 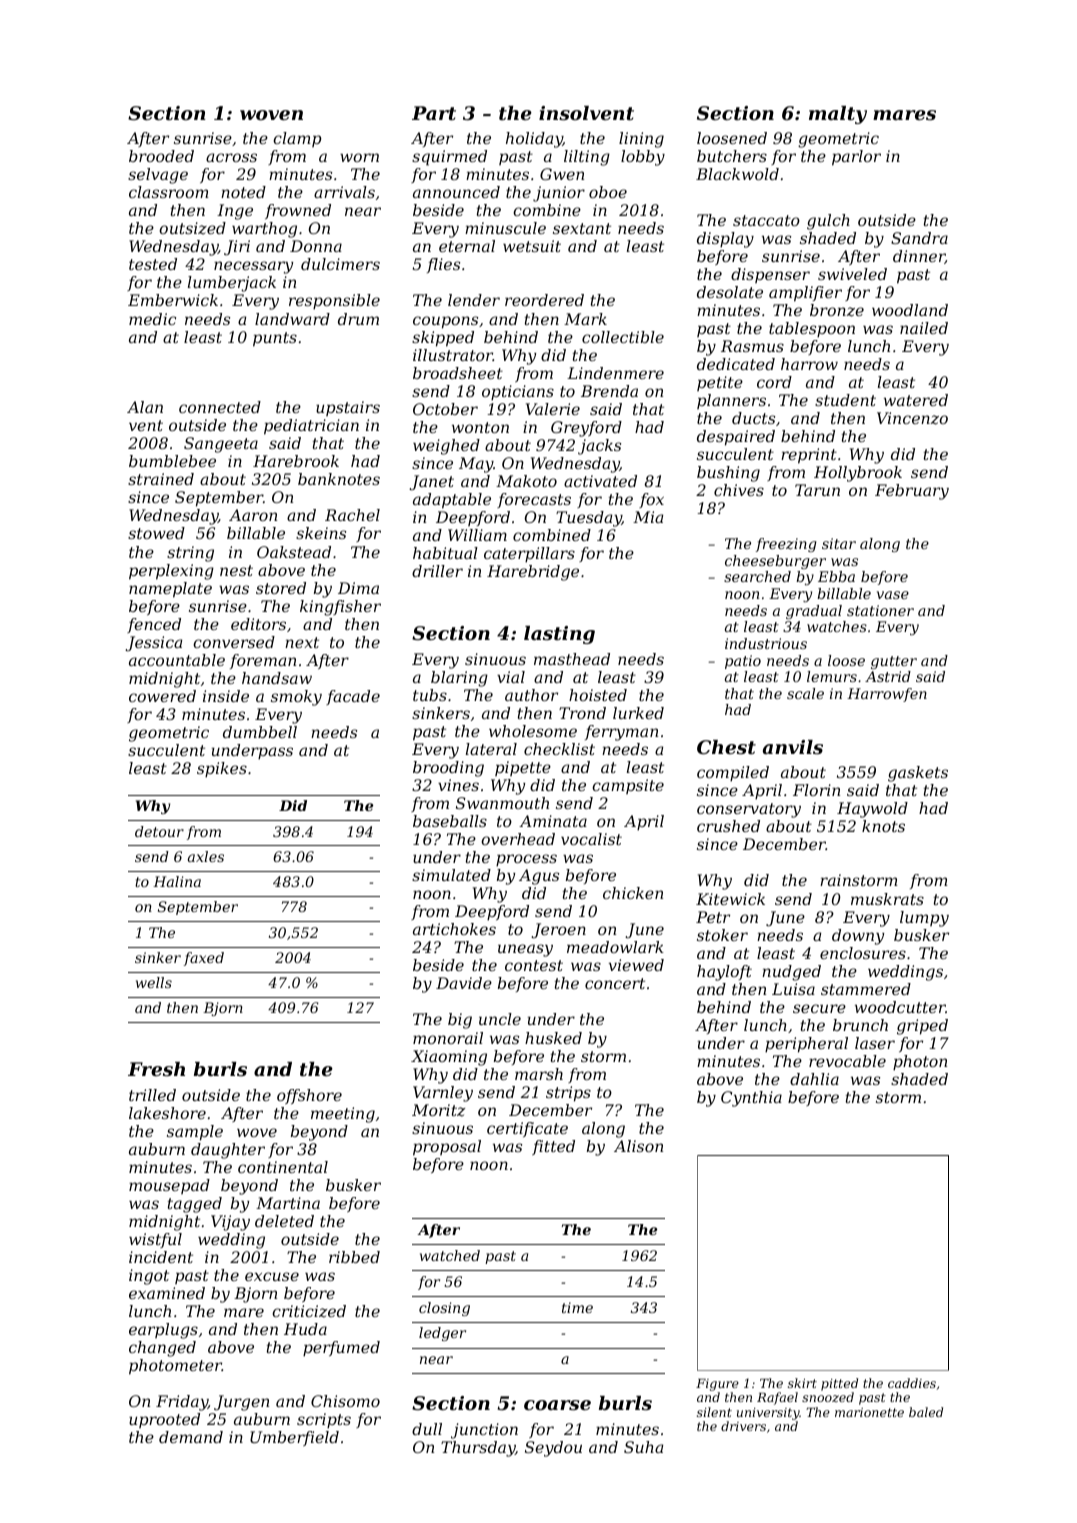 I want to click on demand, so click(x=191, y=1437).
